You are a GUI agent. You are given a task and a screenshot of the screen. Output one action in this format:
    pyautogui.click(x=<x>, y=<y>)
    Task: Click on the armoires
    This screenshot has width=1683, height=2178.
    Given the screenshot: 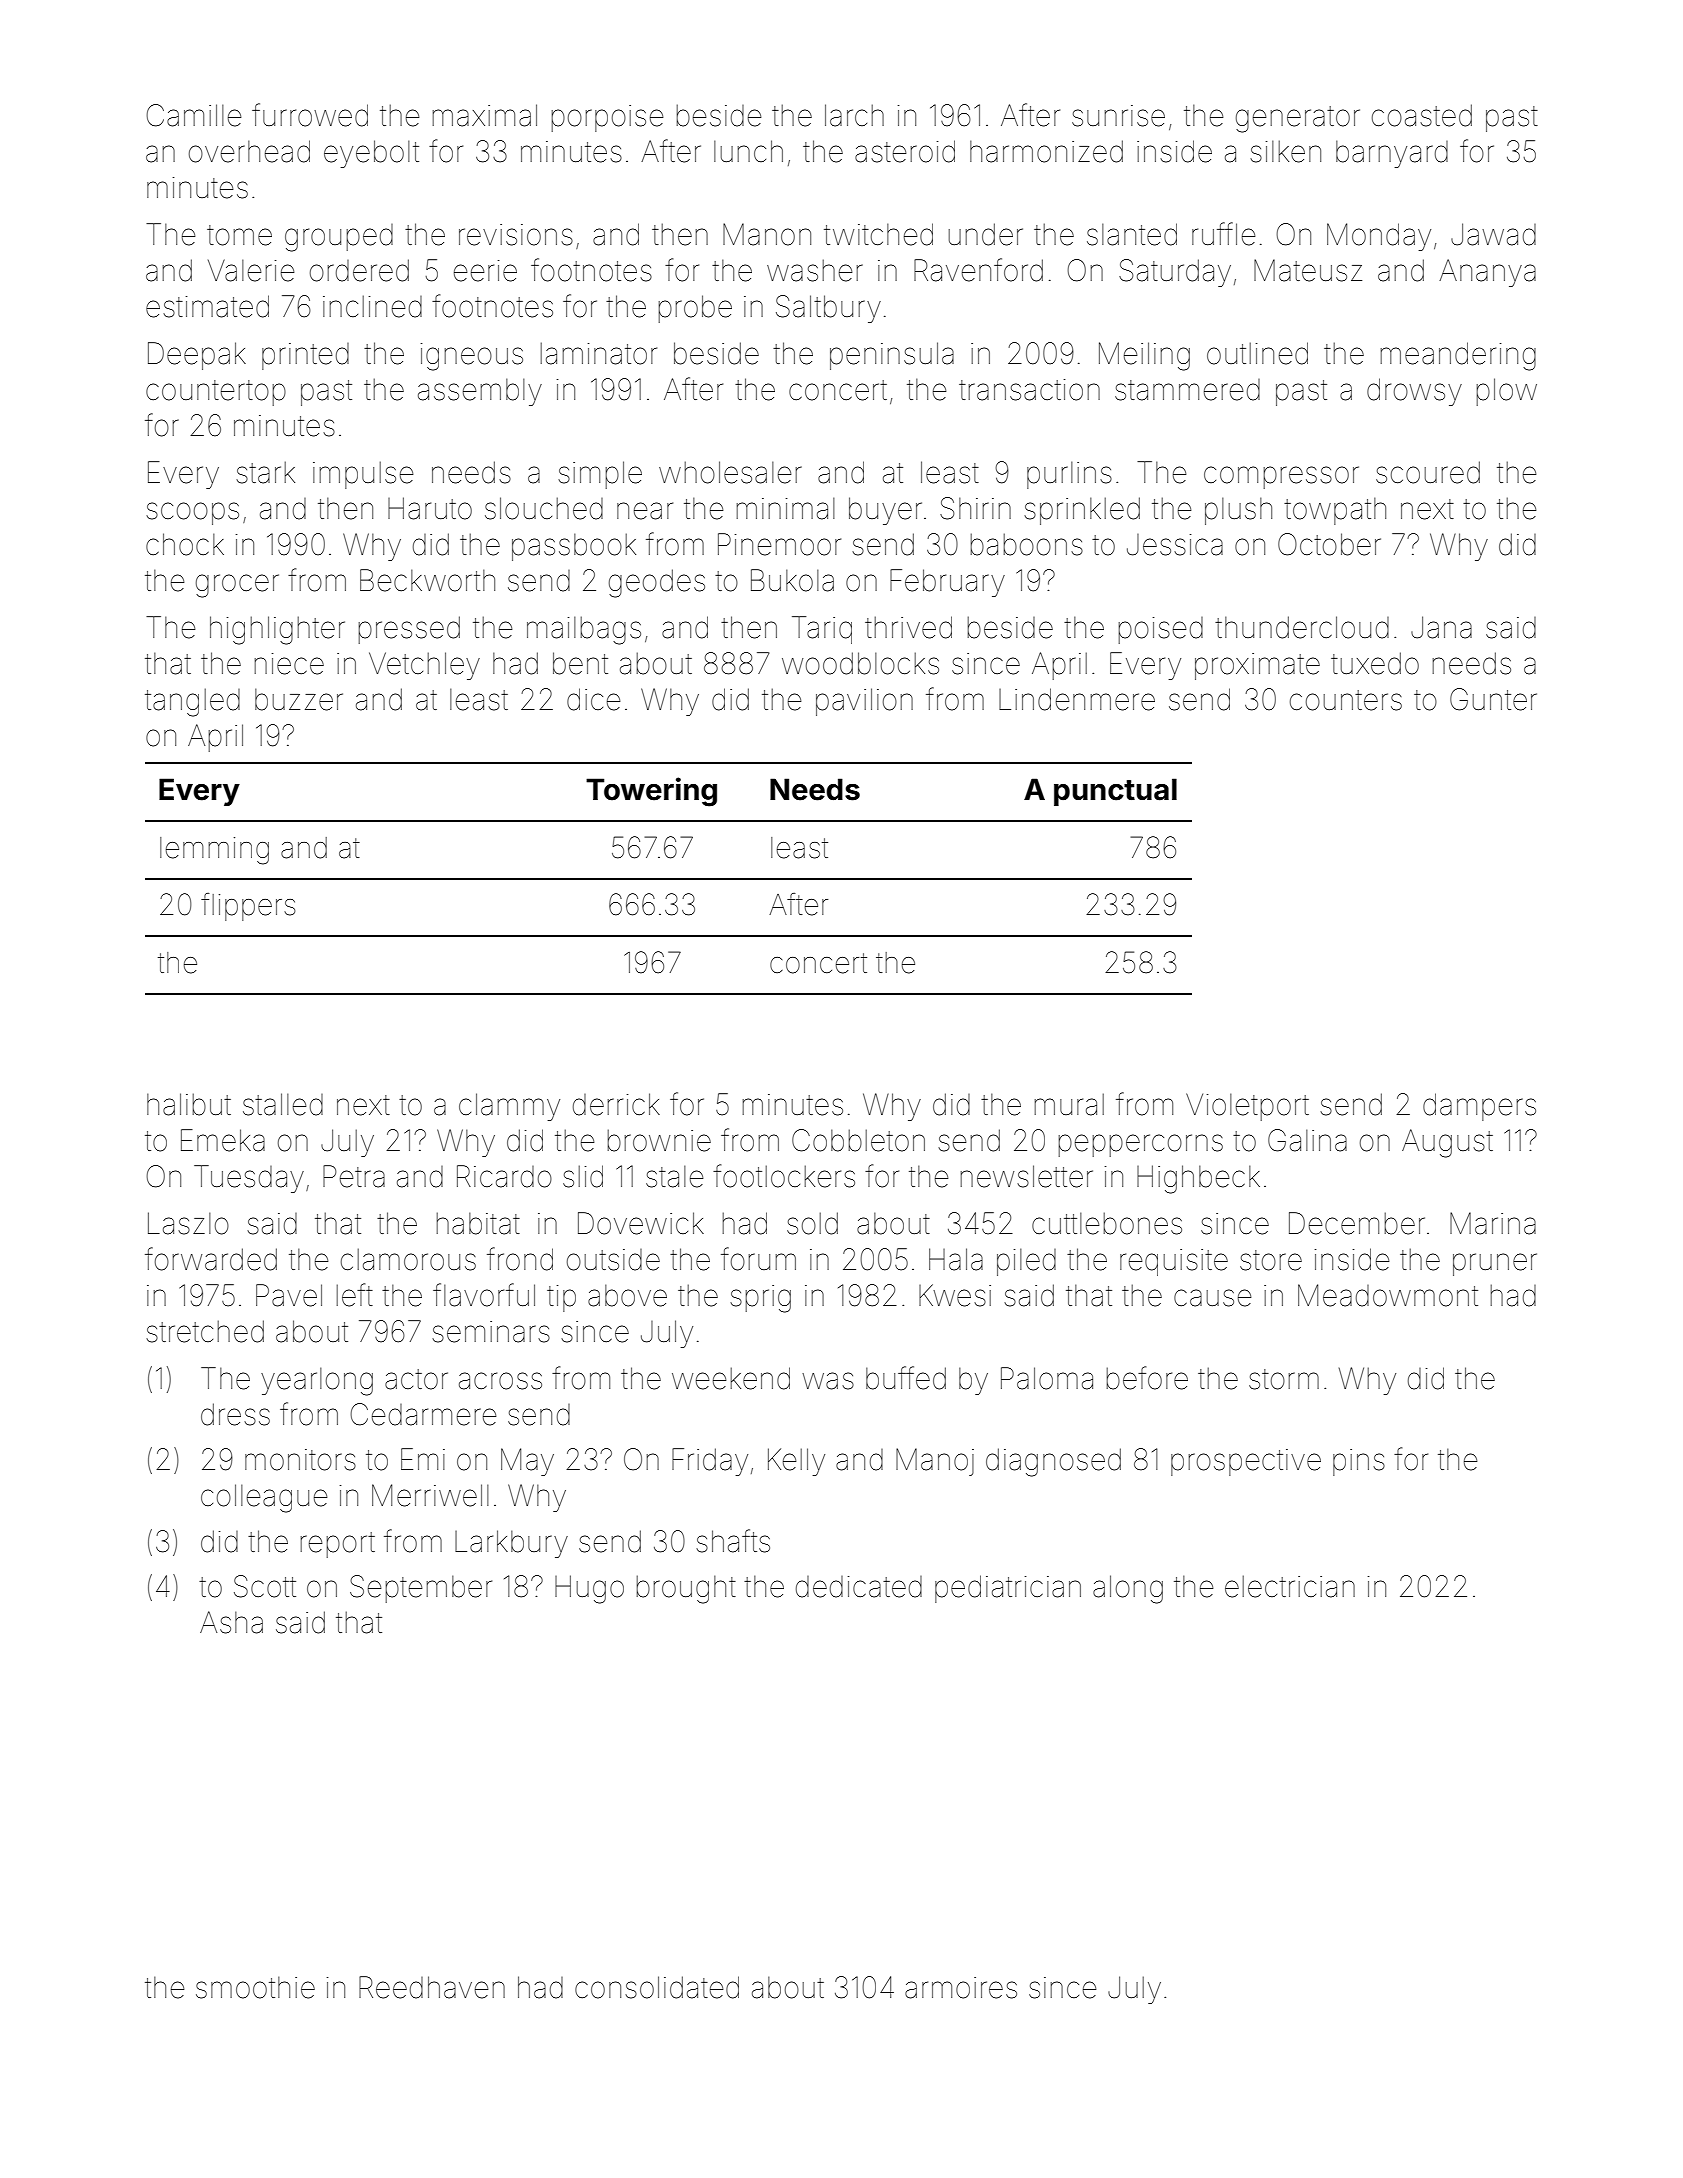 What is the action you would take?
    pyautogui.click(x=961, y=1988)
